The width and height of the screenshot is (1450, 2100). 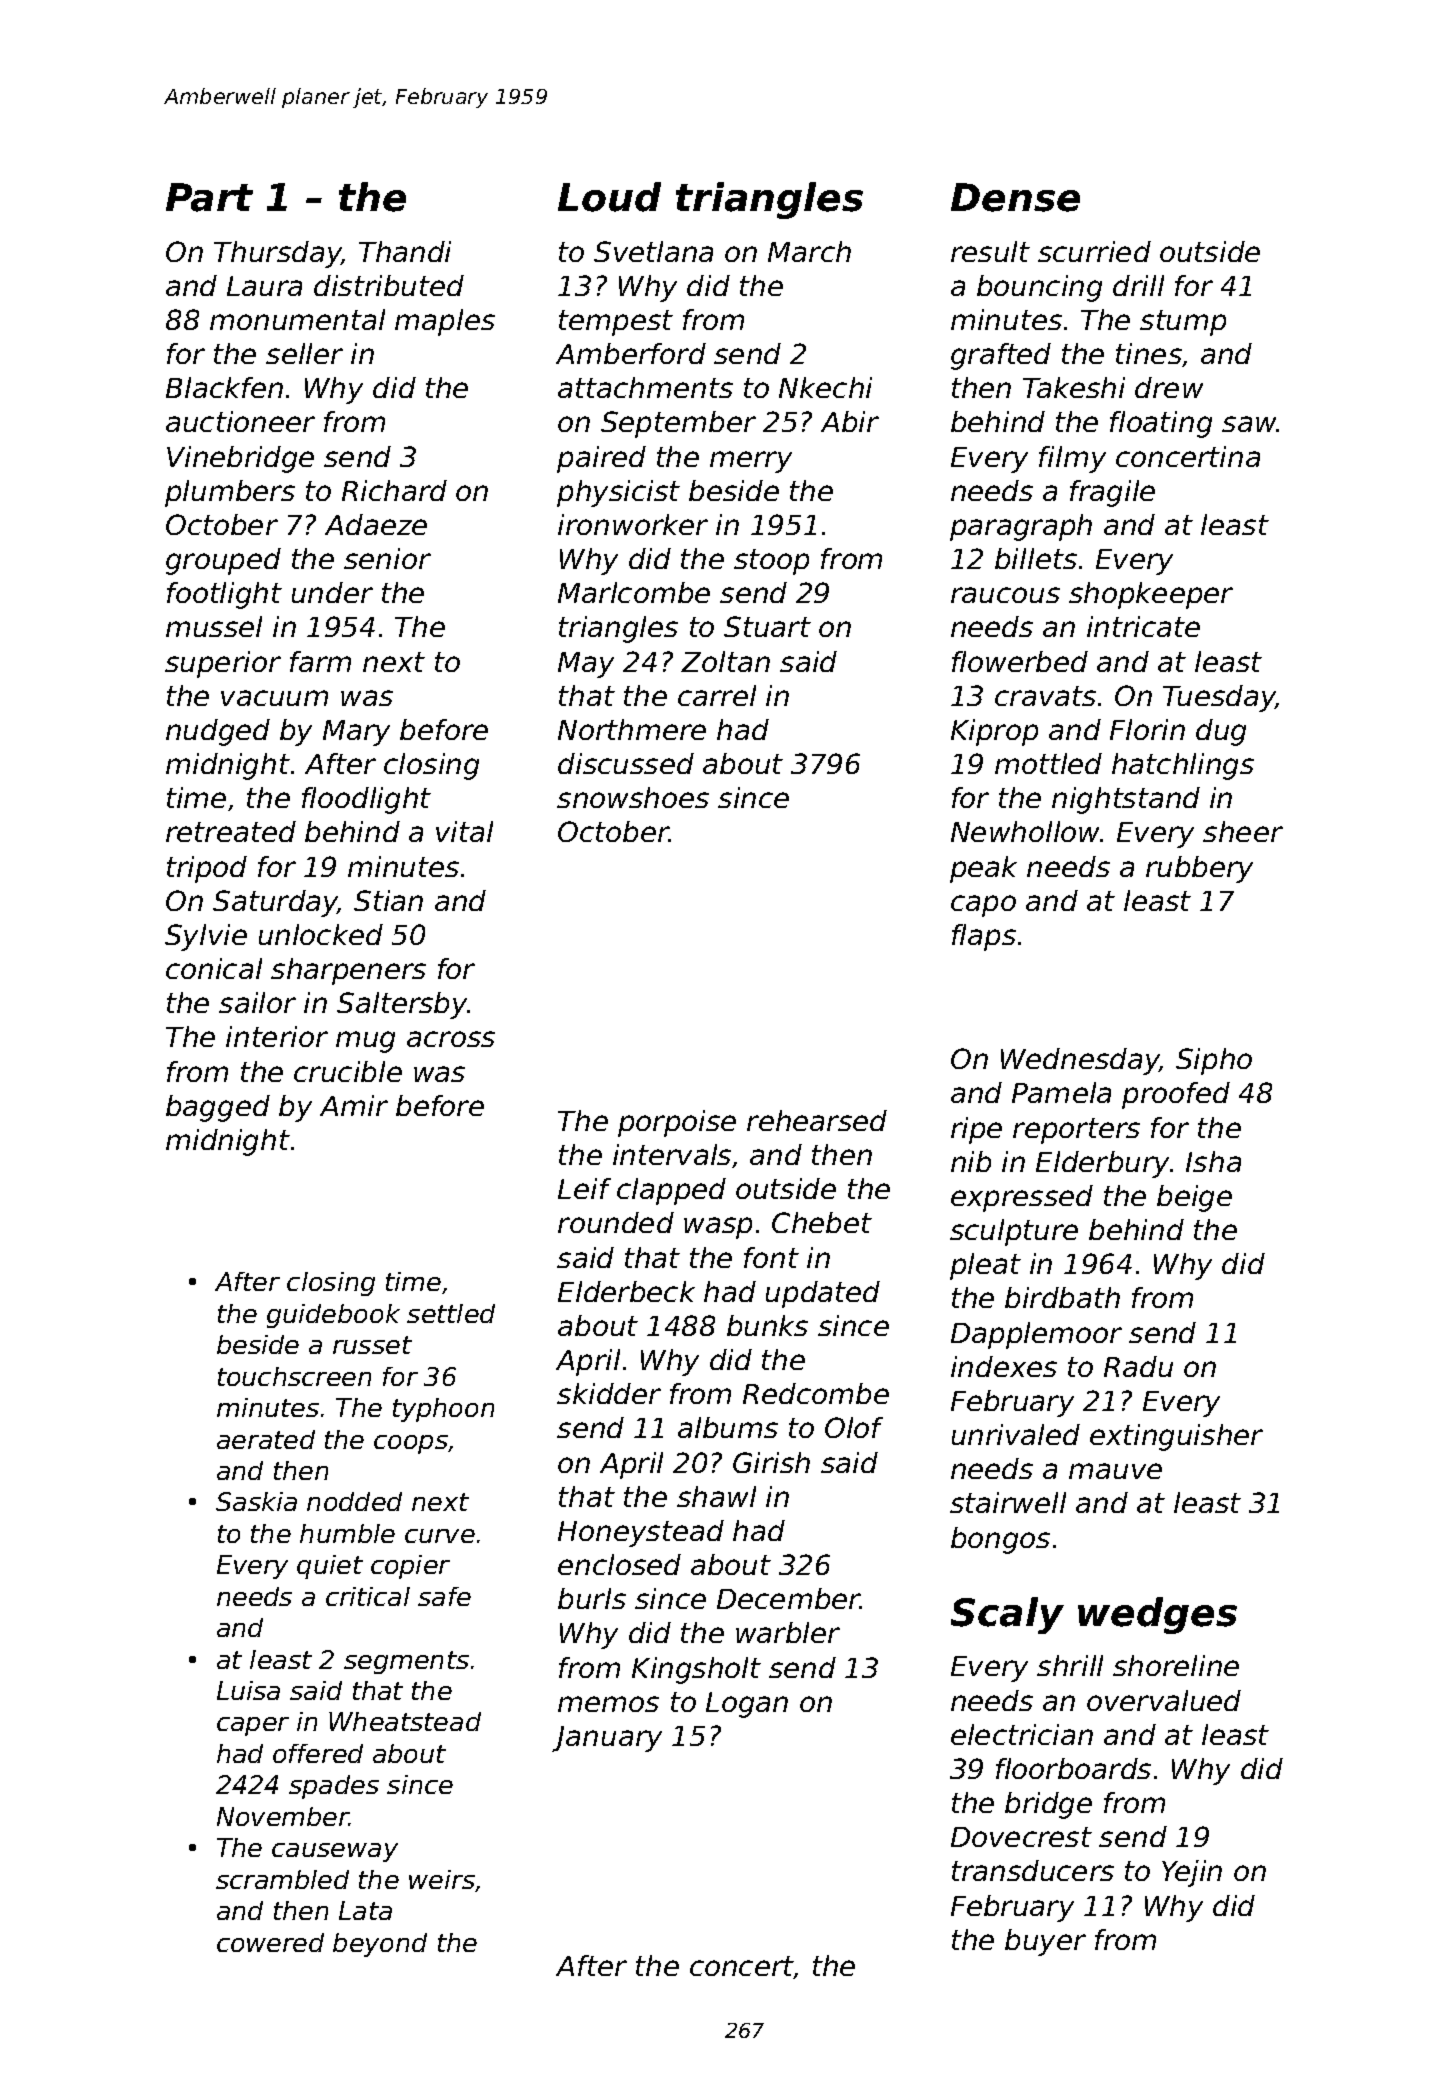 I want to click on Saltersby, so click(x=402, y=1005).
